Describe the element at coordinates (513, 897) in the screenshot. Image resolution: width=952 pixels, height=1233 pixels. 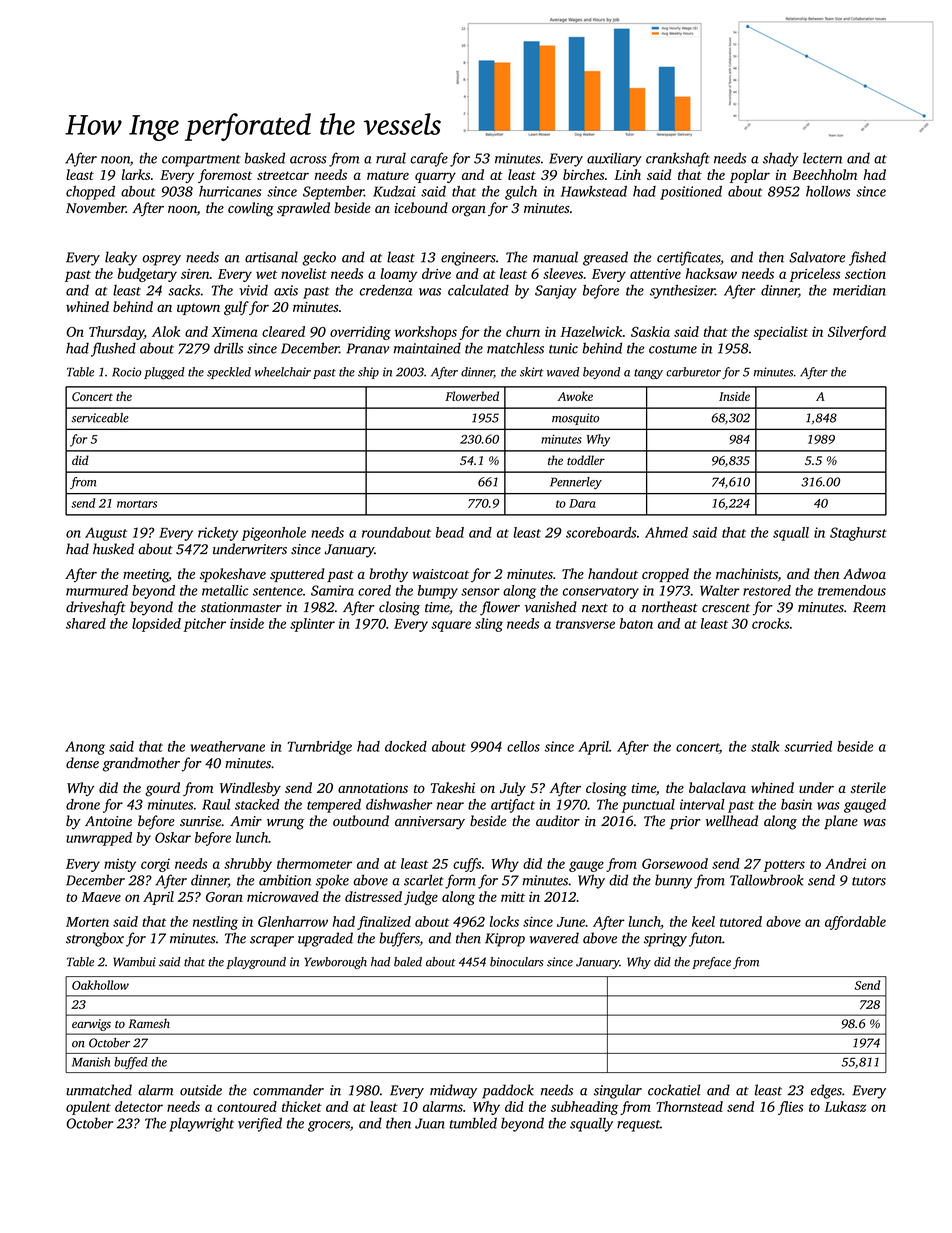
I see `mitt` at that location.
